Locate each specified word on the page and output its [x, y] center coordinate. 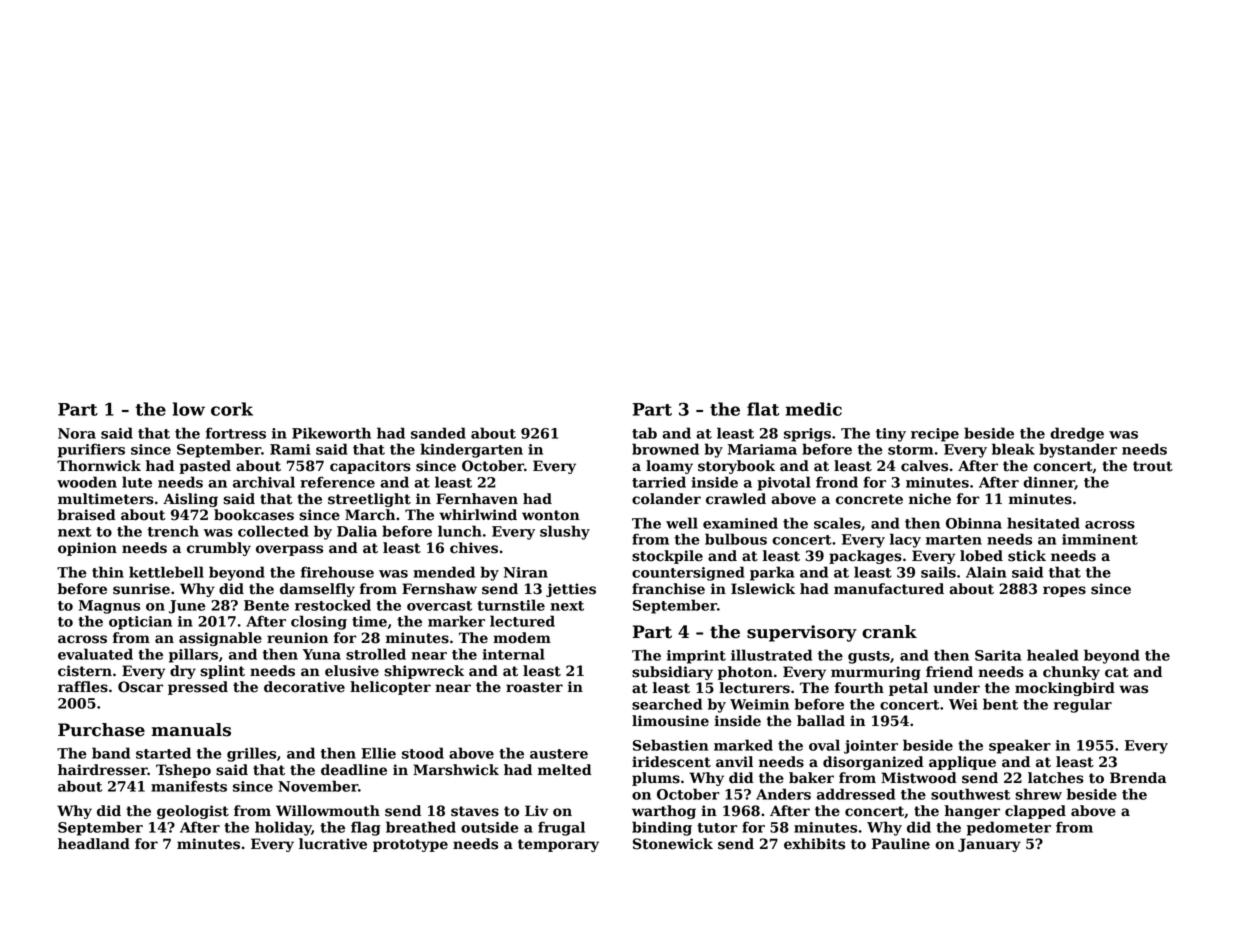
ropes [1064, 591]
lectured [522, 621]
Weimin [759, 704]
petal [908, 689]
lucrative [333, 844]
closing [319, 622]
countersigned [688, 573]
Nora [77, 433]
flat [763, 409]
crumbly [219, 549]
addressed [856, 794]
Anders [783, 794]
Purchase [101, 730]
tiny [891, 435]
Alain [986, 572]
